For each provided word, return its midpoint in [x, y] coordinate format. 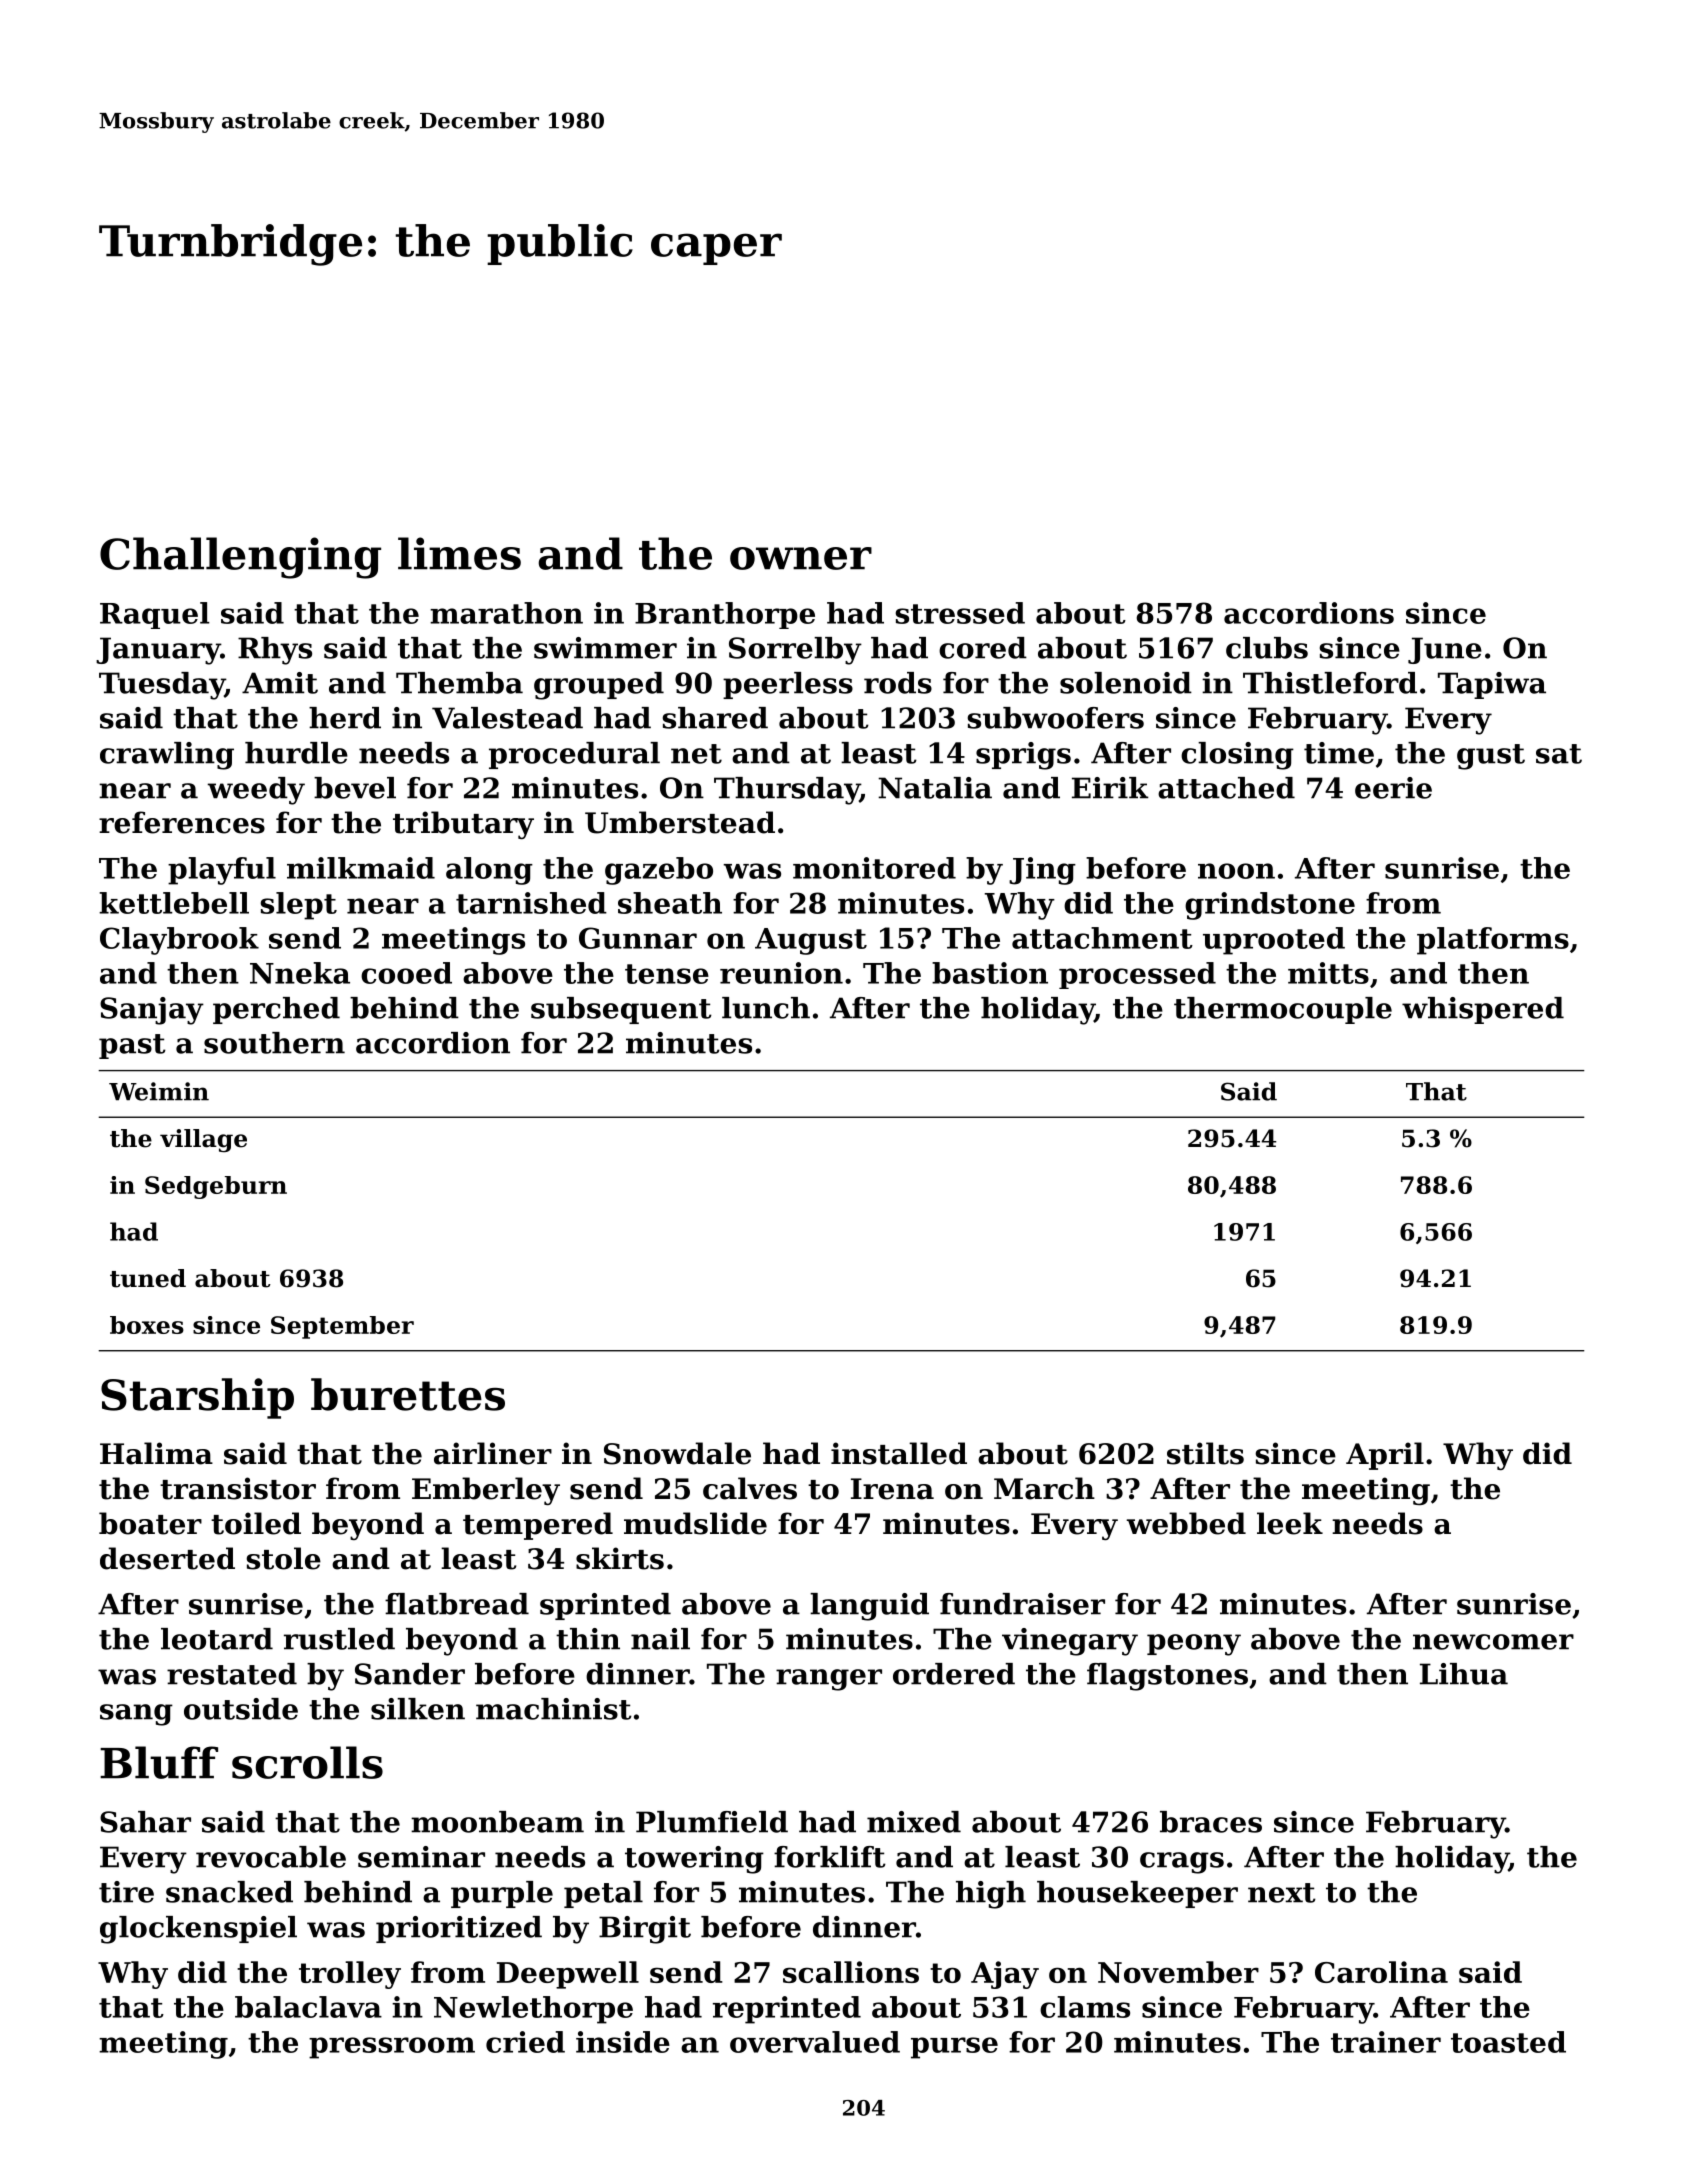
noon [1236, 871]
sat [1559, 754]
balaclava [308, 2007]
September [342, 1327]
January [158, 651]
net [696, 754]
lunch [766, 1008]
